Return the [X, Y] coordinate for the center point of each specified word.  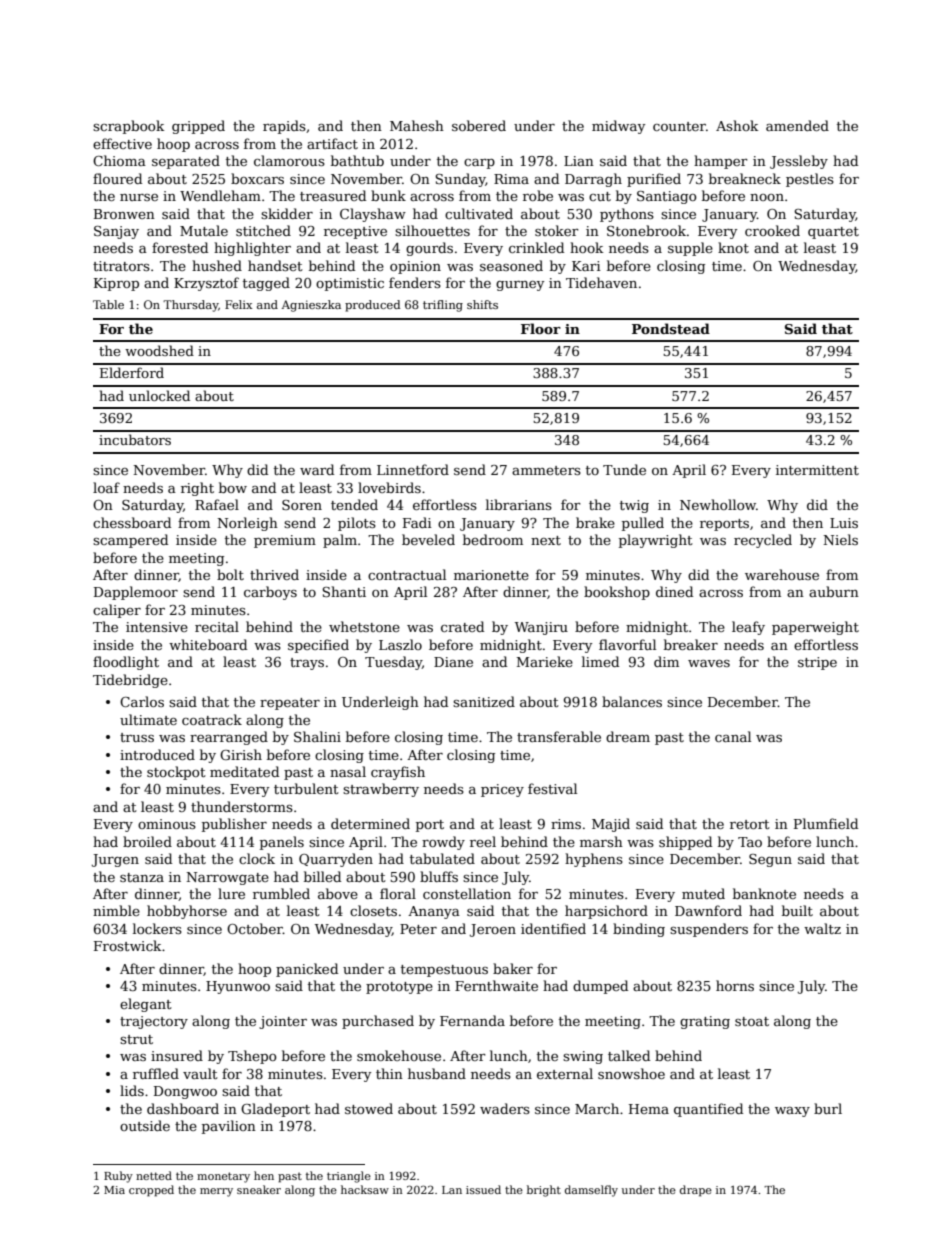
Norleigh [248, 524]
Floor [541, 328]
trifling [443, 306]
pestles [810, 180]
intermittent [817, 470]
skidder [287, 213]
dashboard [183, 1108]
